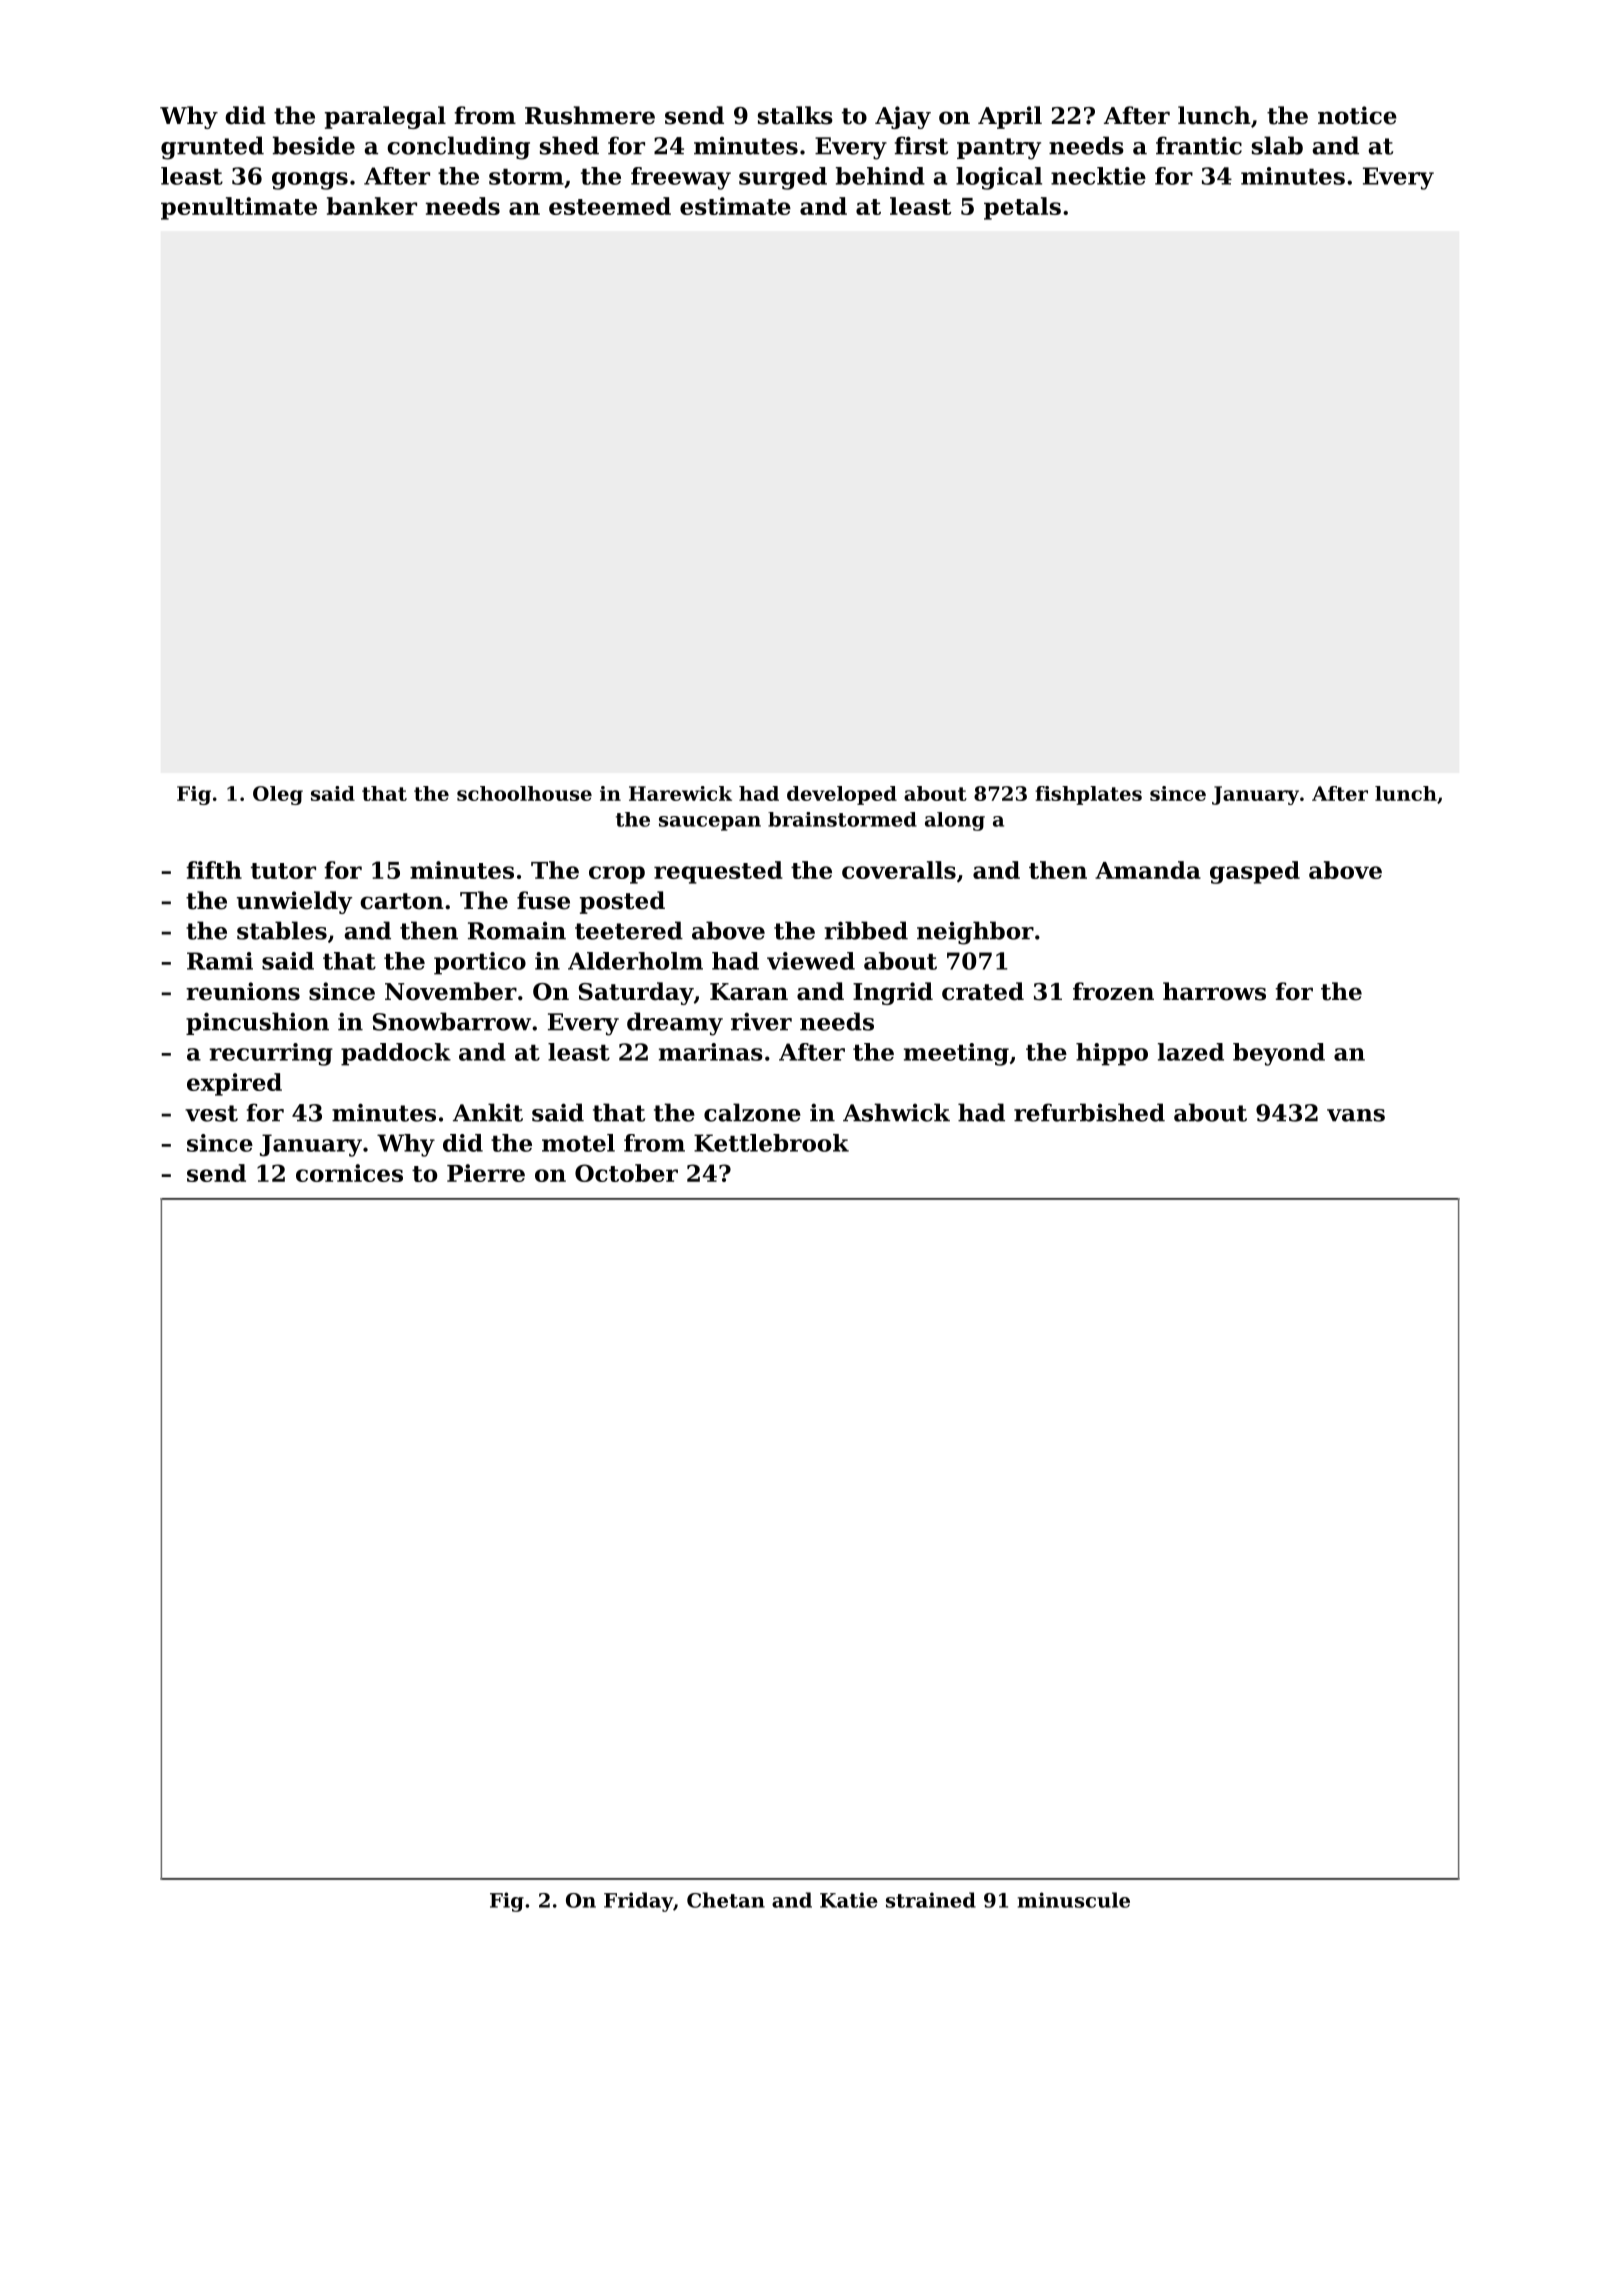 Image resolution: width=1620 pixels, height=2292 pixels. Describe the element at coordinates (866, 930) in the screenshot. I see `ribbed` at that location.
